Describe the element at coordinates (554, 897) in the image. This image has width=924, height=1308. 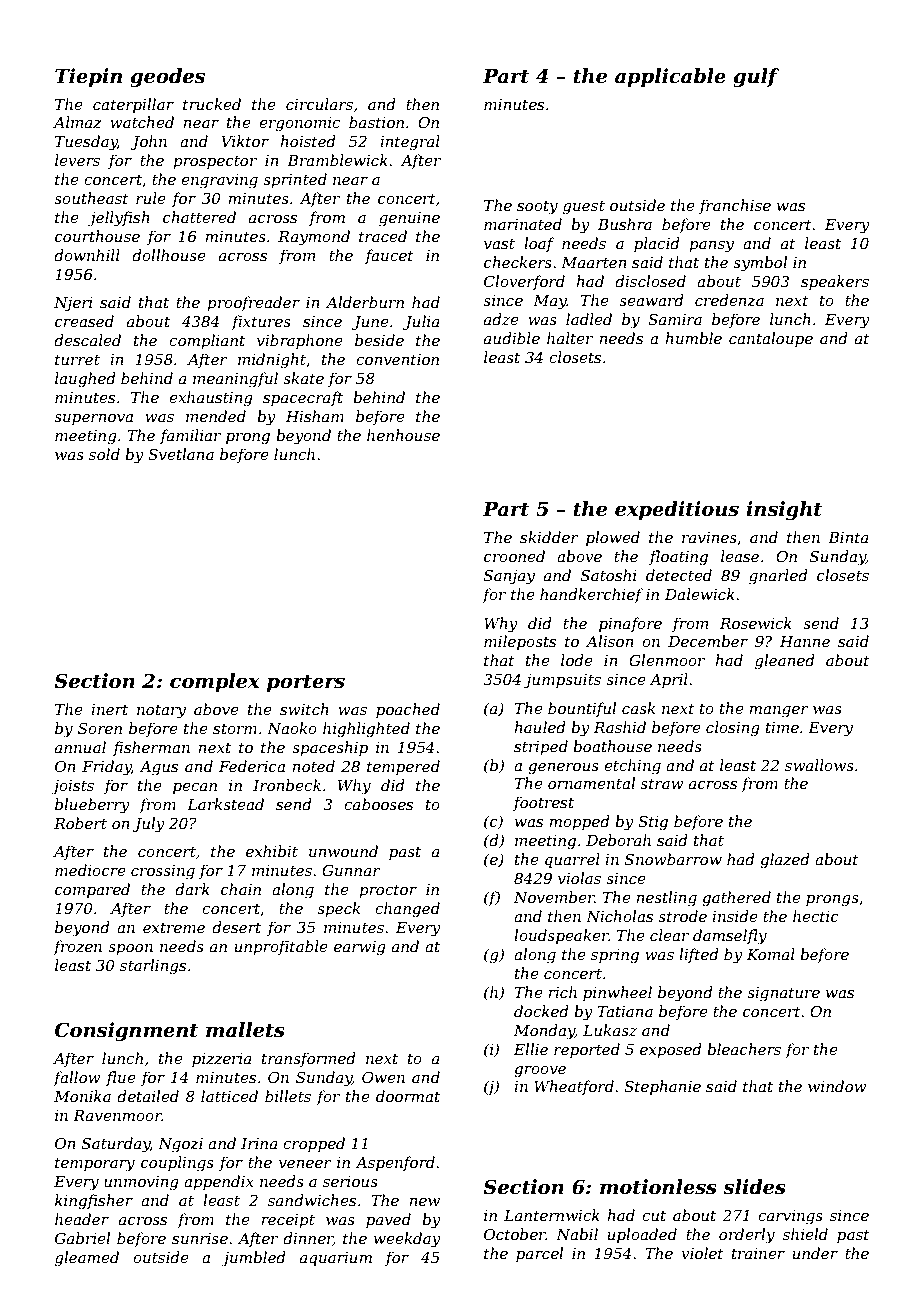
I see `November` at that location.
